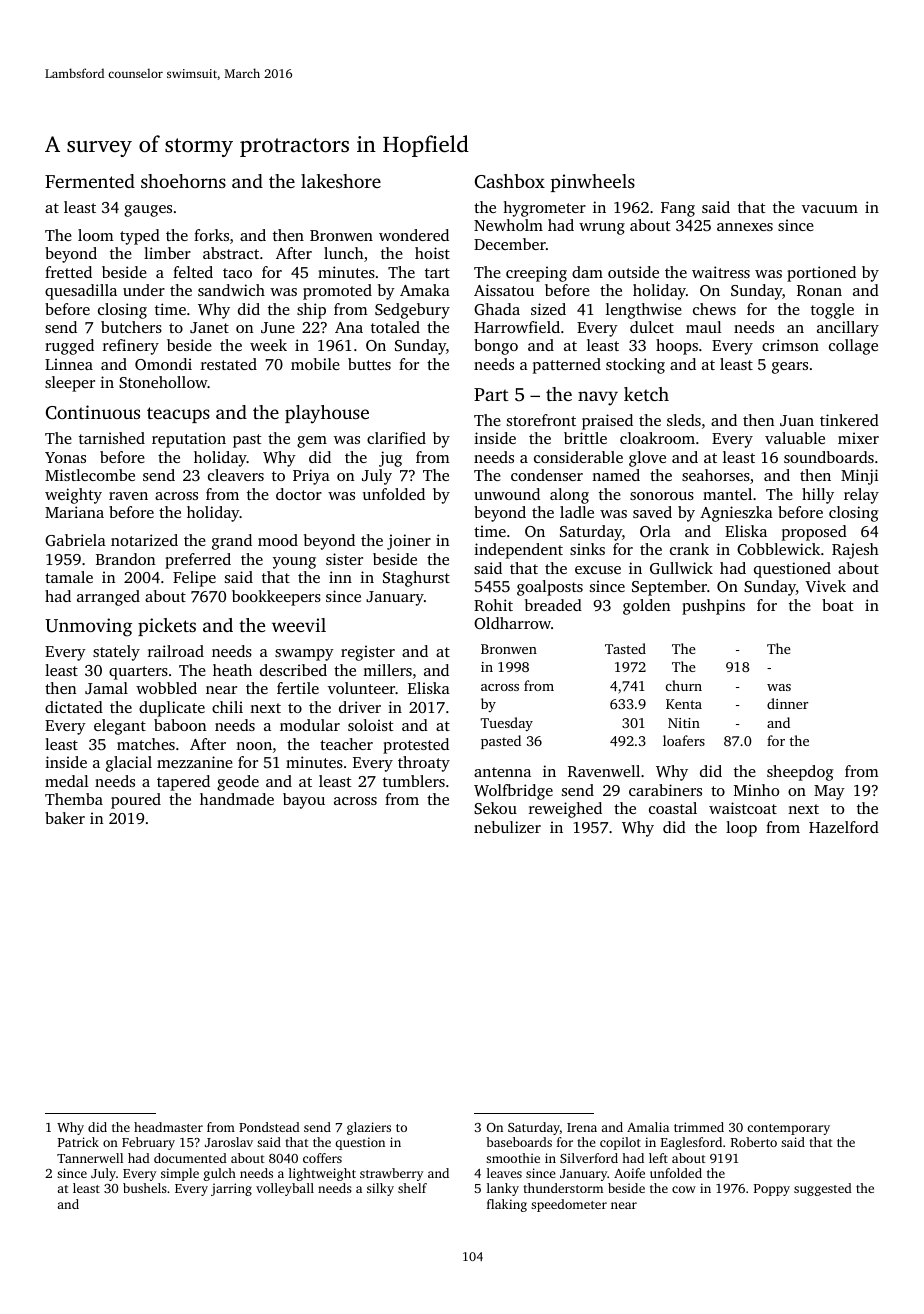 This screenshot has height=1314, width=924. I want to click on baker, so click(65, 818).
